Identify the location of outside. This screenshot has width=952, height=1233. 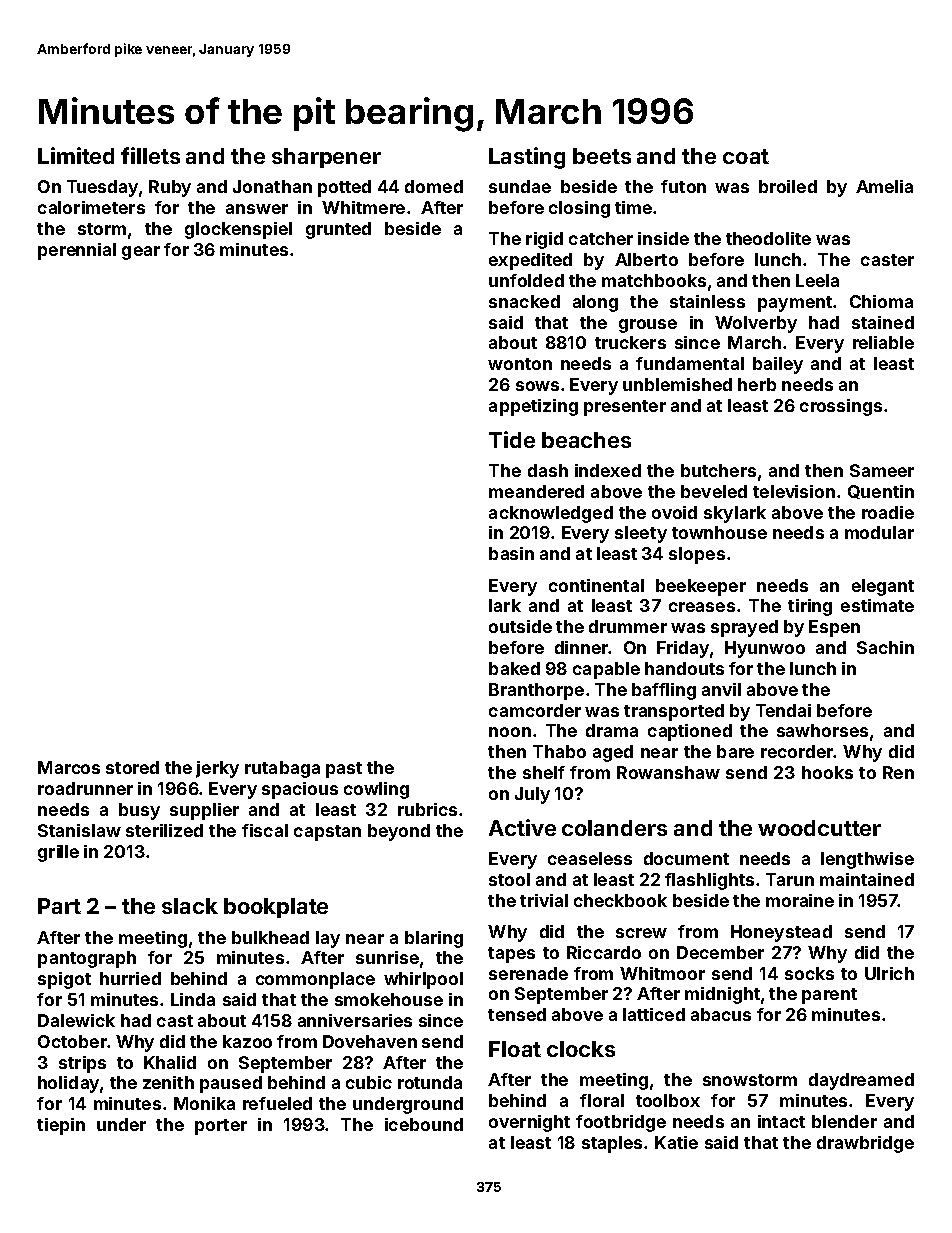
(520, 626).
